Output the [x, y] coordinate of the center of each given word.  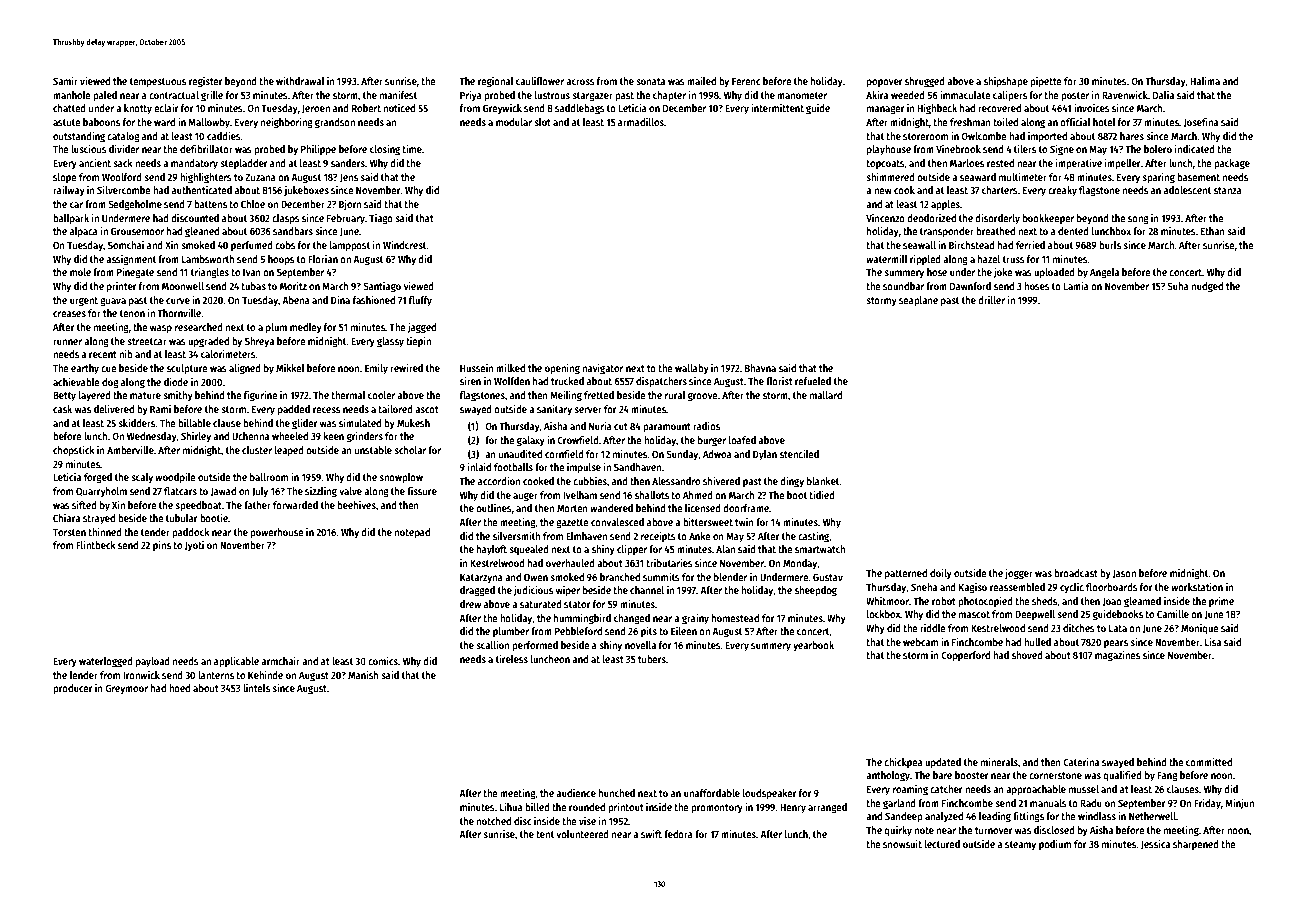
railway [69, 191]
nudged [1207, 287]
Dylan [765, 455]
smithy [178, 396]
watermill [887, 259]
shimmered [890, 177]
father [257, 505]
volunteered [582, 834]
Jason [1124, 574]
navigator [602, 369]
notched [494, 821]
